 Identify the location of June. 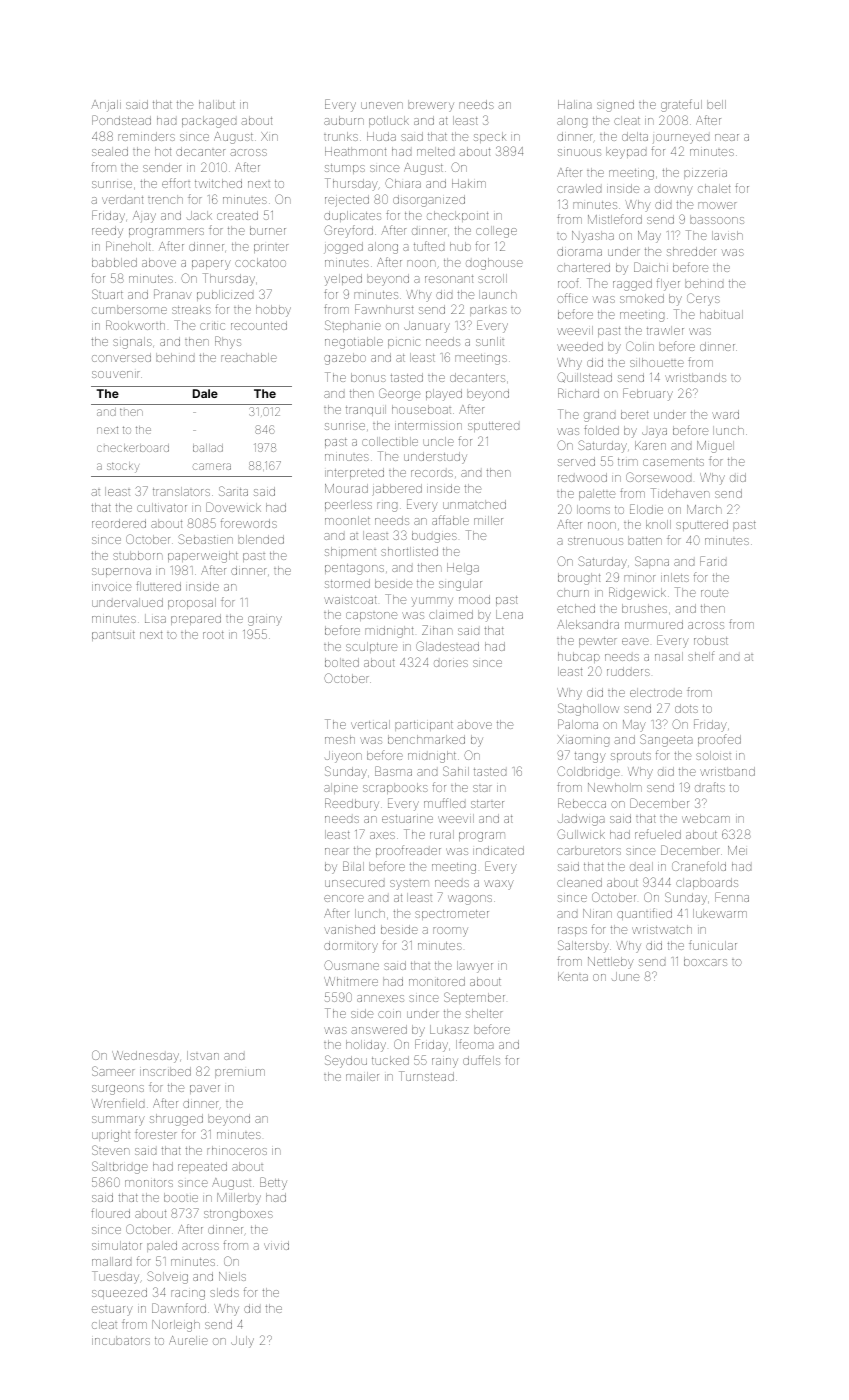
(625, 976).
